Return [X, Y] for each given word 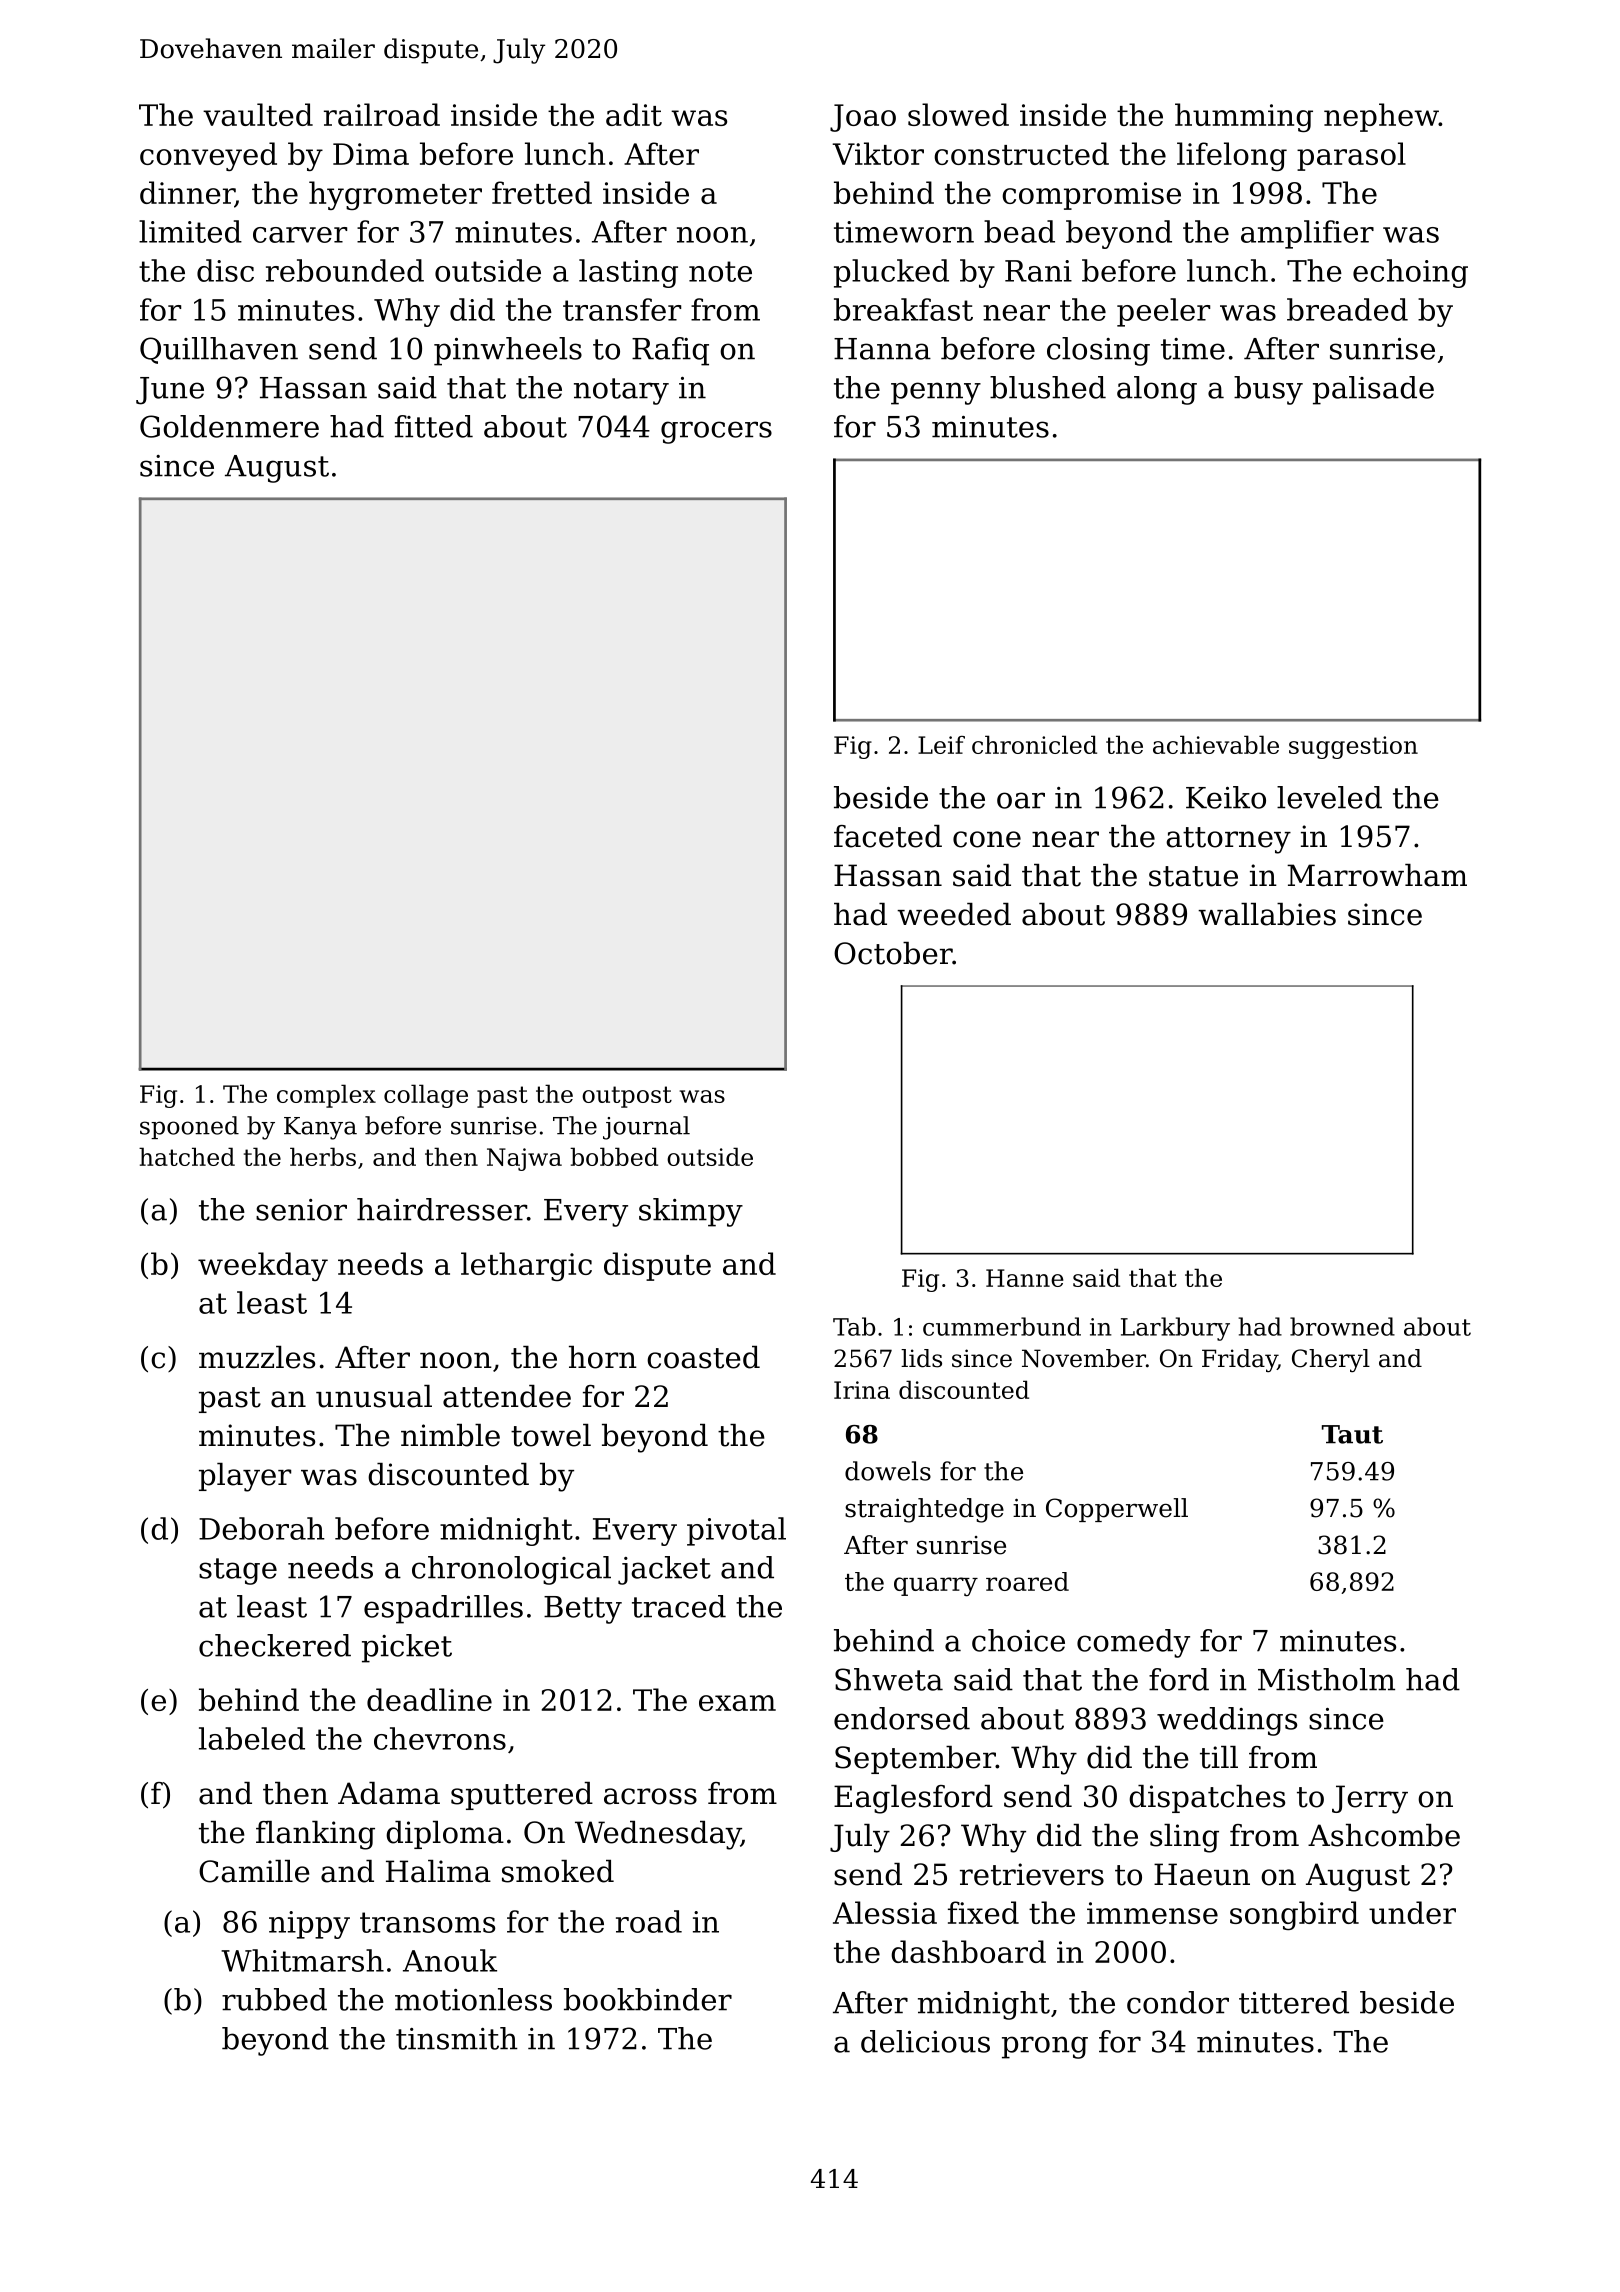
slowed [958, 114]
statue [1193, 876]
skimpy [691, 1212]
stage [238, 1571]
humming [1244, 117]
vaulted [258, 114]
